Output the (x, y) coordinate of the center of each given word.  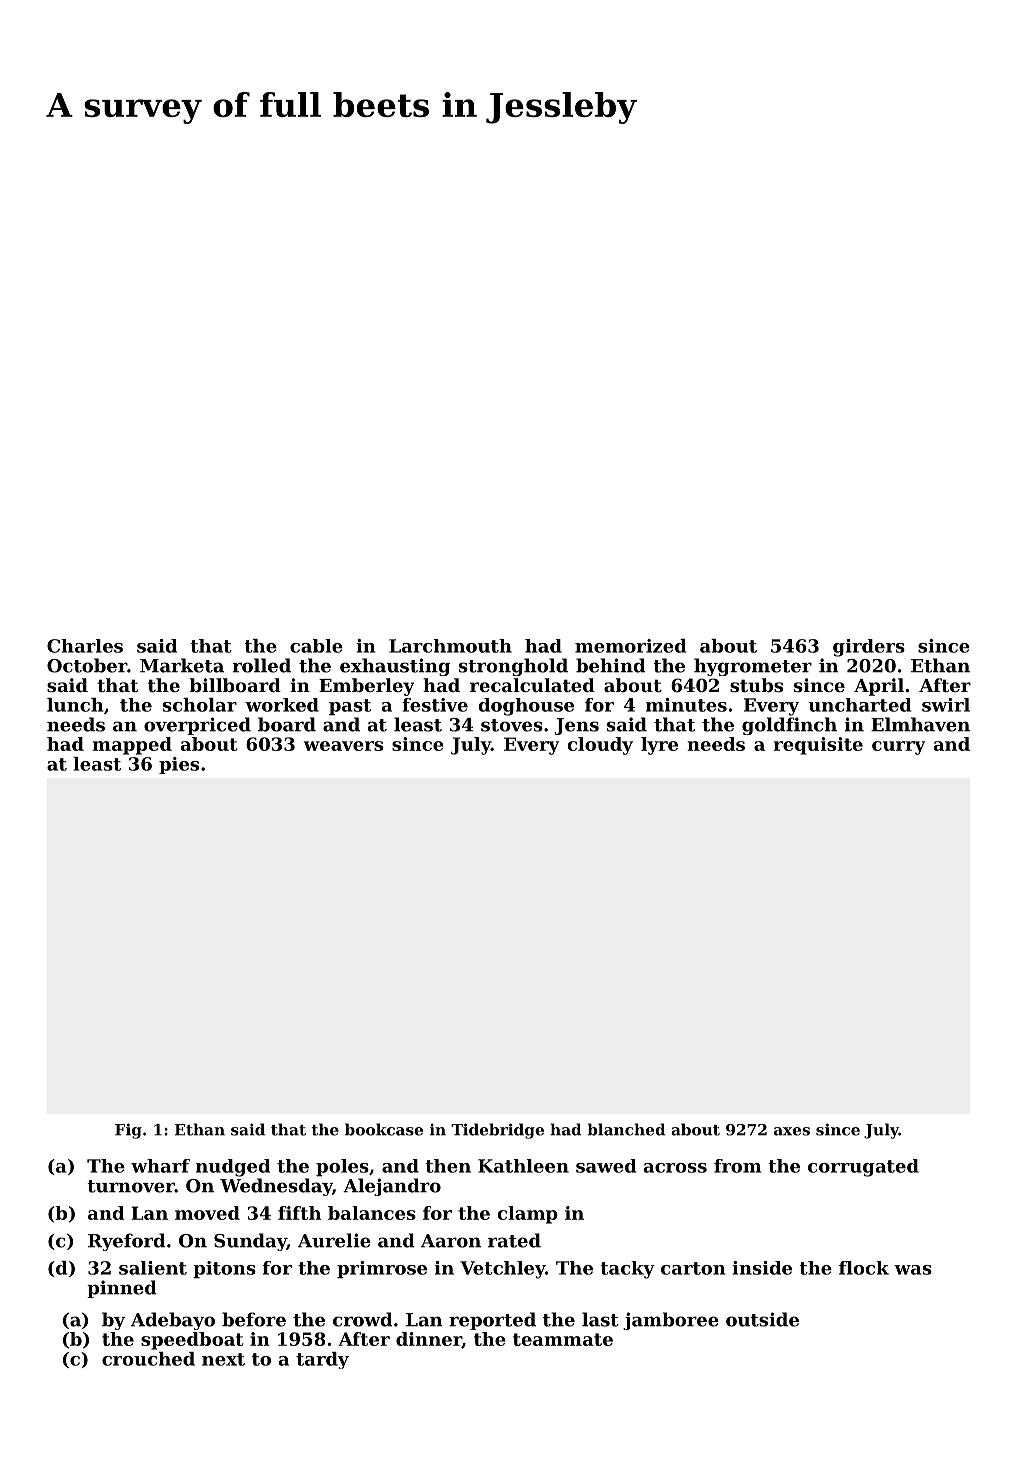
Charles (85, 646)
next (223, 1359)
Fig (128, 1131)
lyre (659, 746)
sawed (606, 1166)
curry (898, 748)
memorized (630, 646)
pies (179, 765)
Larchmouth (450, 646)
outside (762, 1319)
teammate (563, 1339)
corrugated (863, 1168)
